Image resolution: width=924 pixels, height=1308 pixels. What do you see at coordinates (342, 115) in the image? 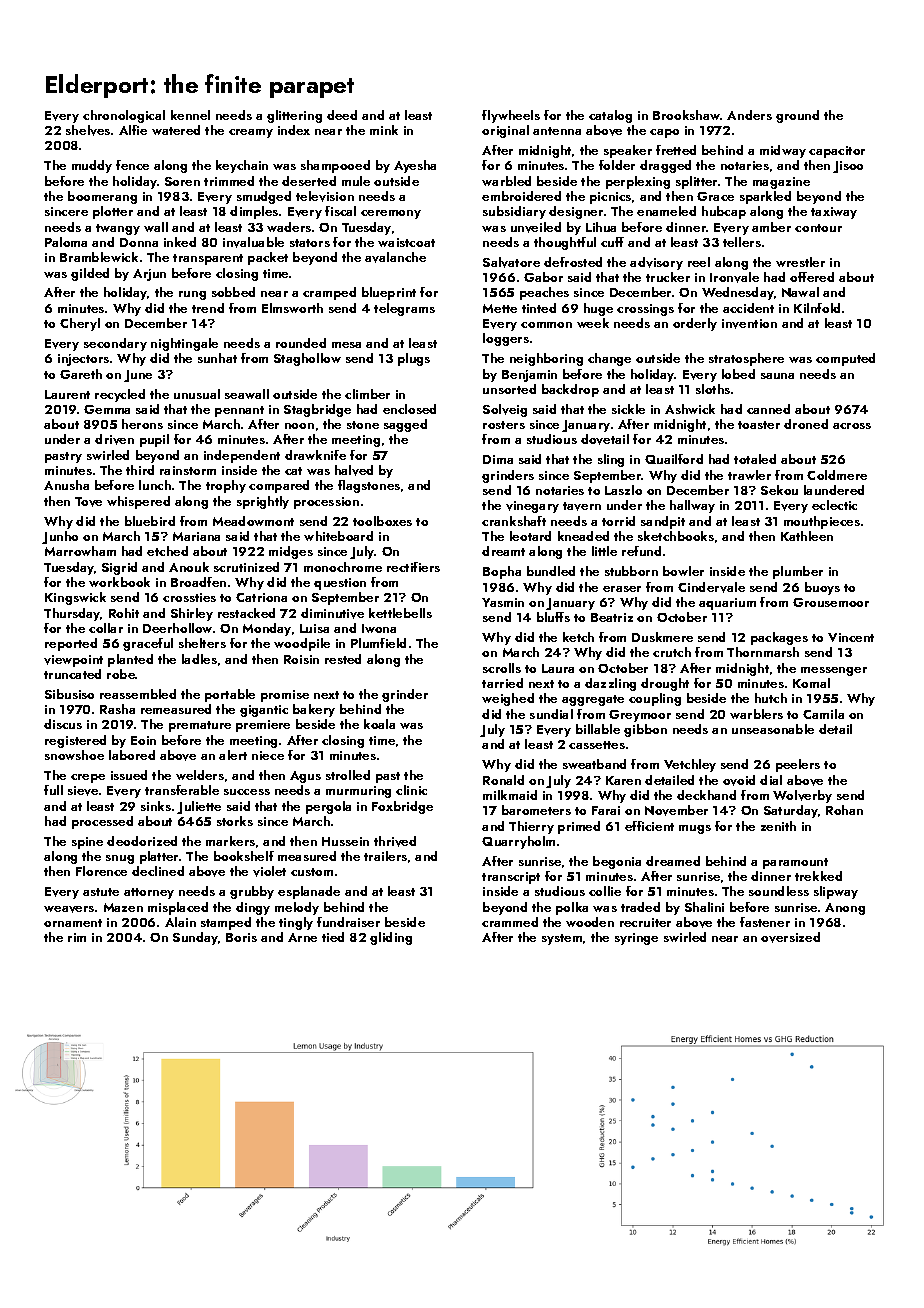
I see `deed` at bounding box center [342, 115].
